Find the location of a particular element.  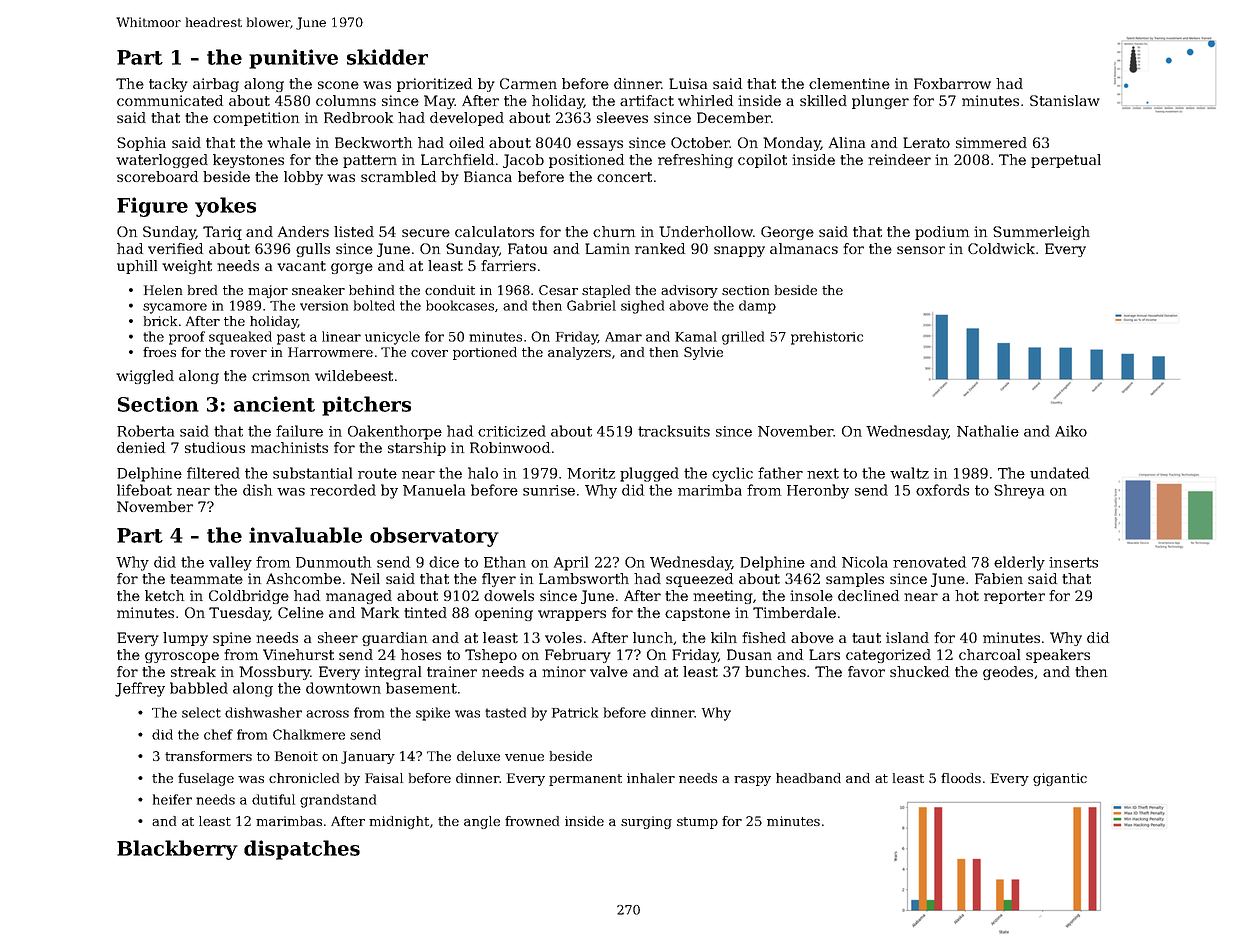

Redbrook is located at coordinates (358, 117).
